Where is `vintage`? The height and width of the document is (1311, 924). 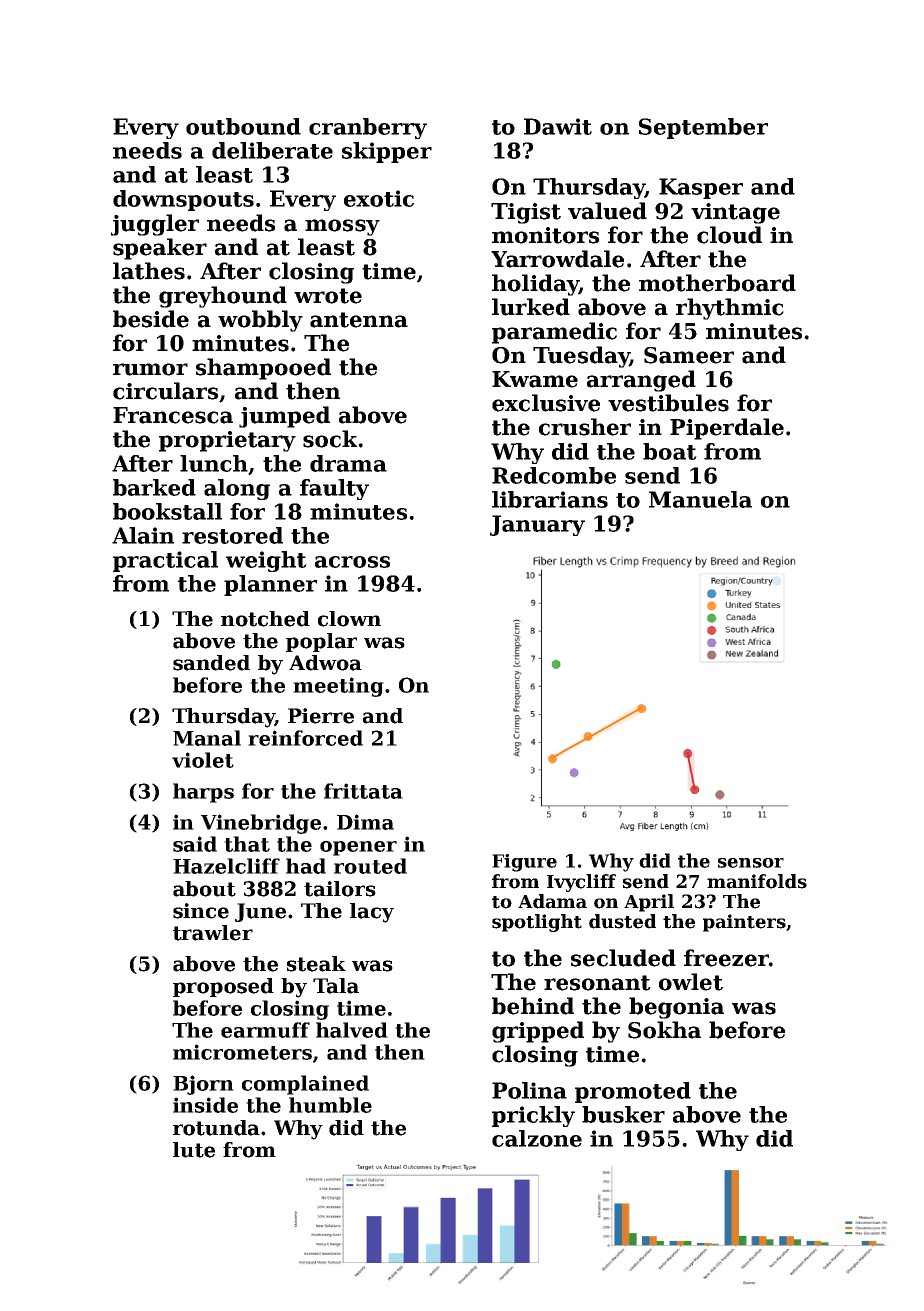 vintage is located at coordinates (735, 213).
